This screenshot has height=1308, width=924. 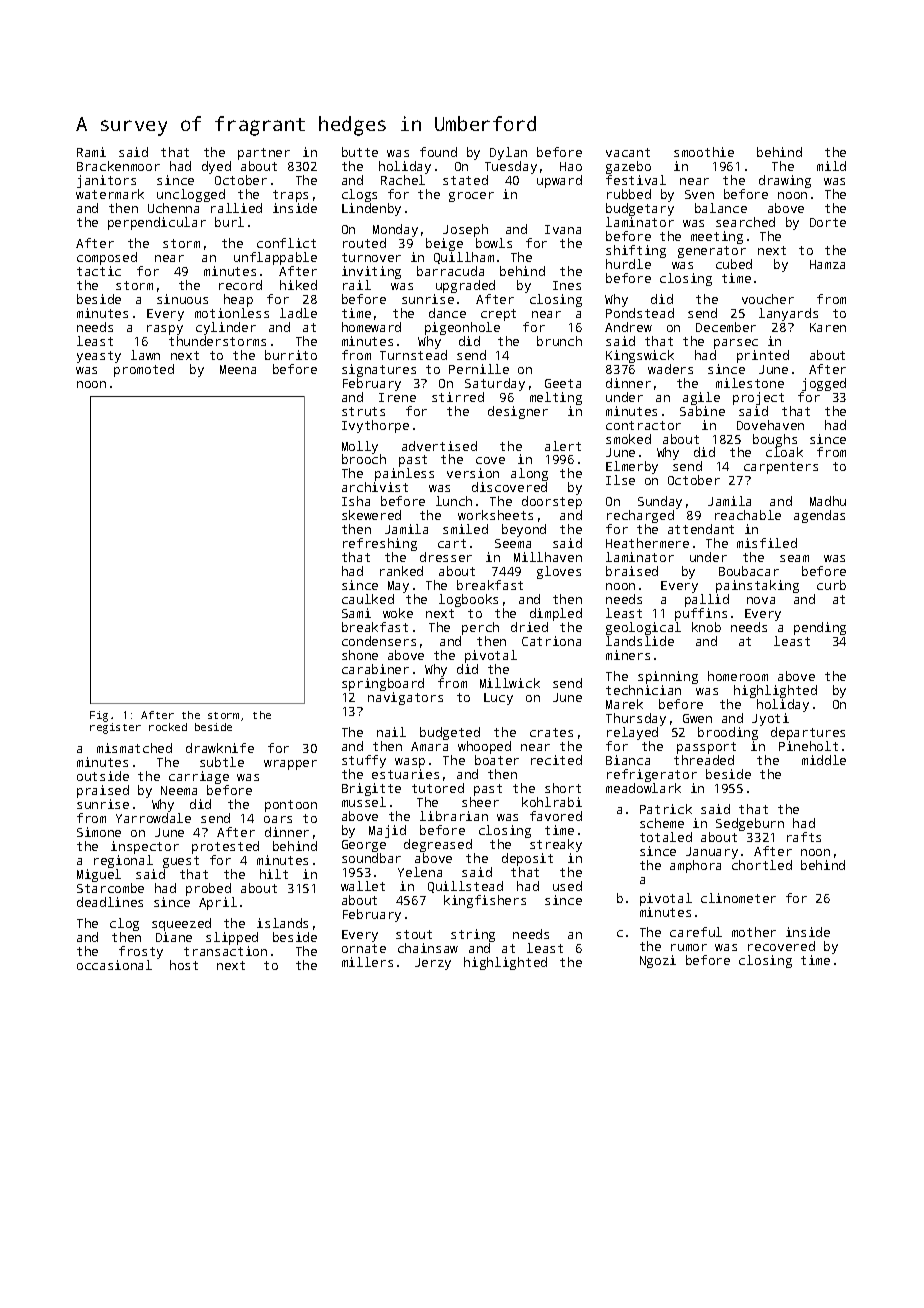 What do you see at coordinates (91, 152) in the screenshot?
I see `Rami` at bounding box center [91, 152].
